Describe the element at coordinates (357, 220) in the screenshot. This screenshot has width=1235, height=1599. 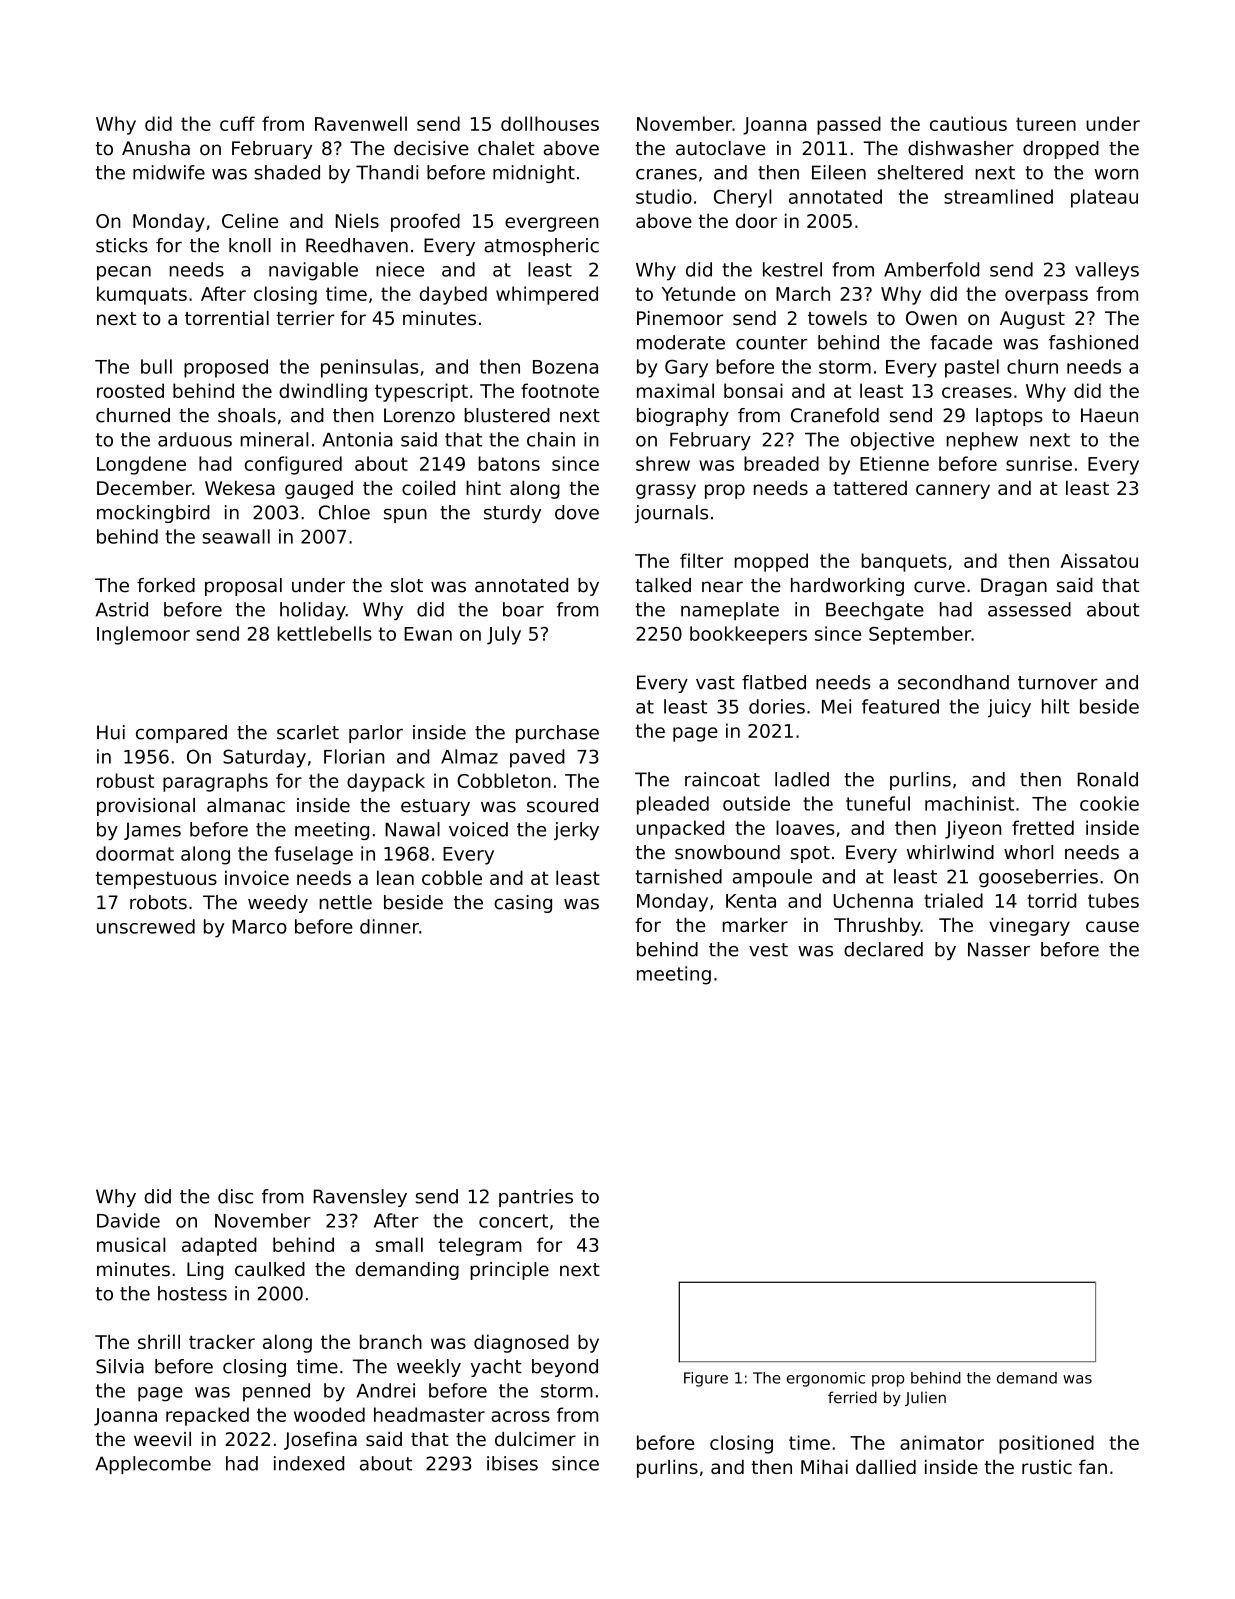
I see `Niels` at that location.
